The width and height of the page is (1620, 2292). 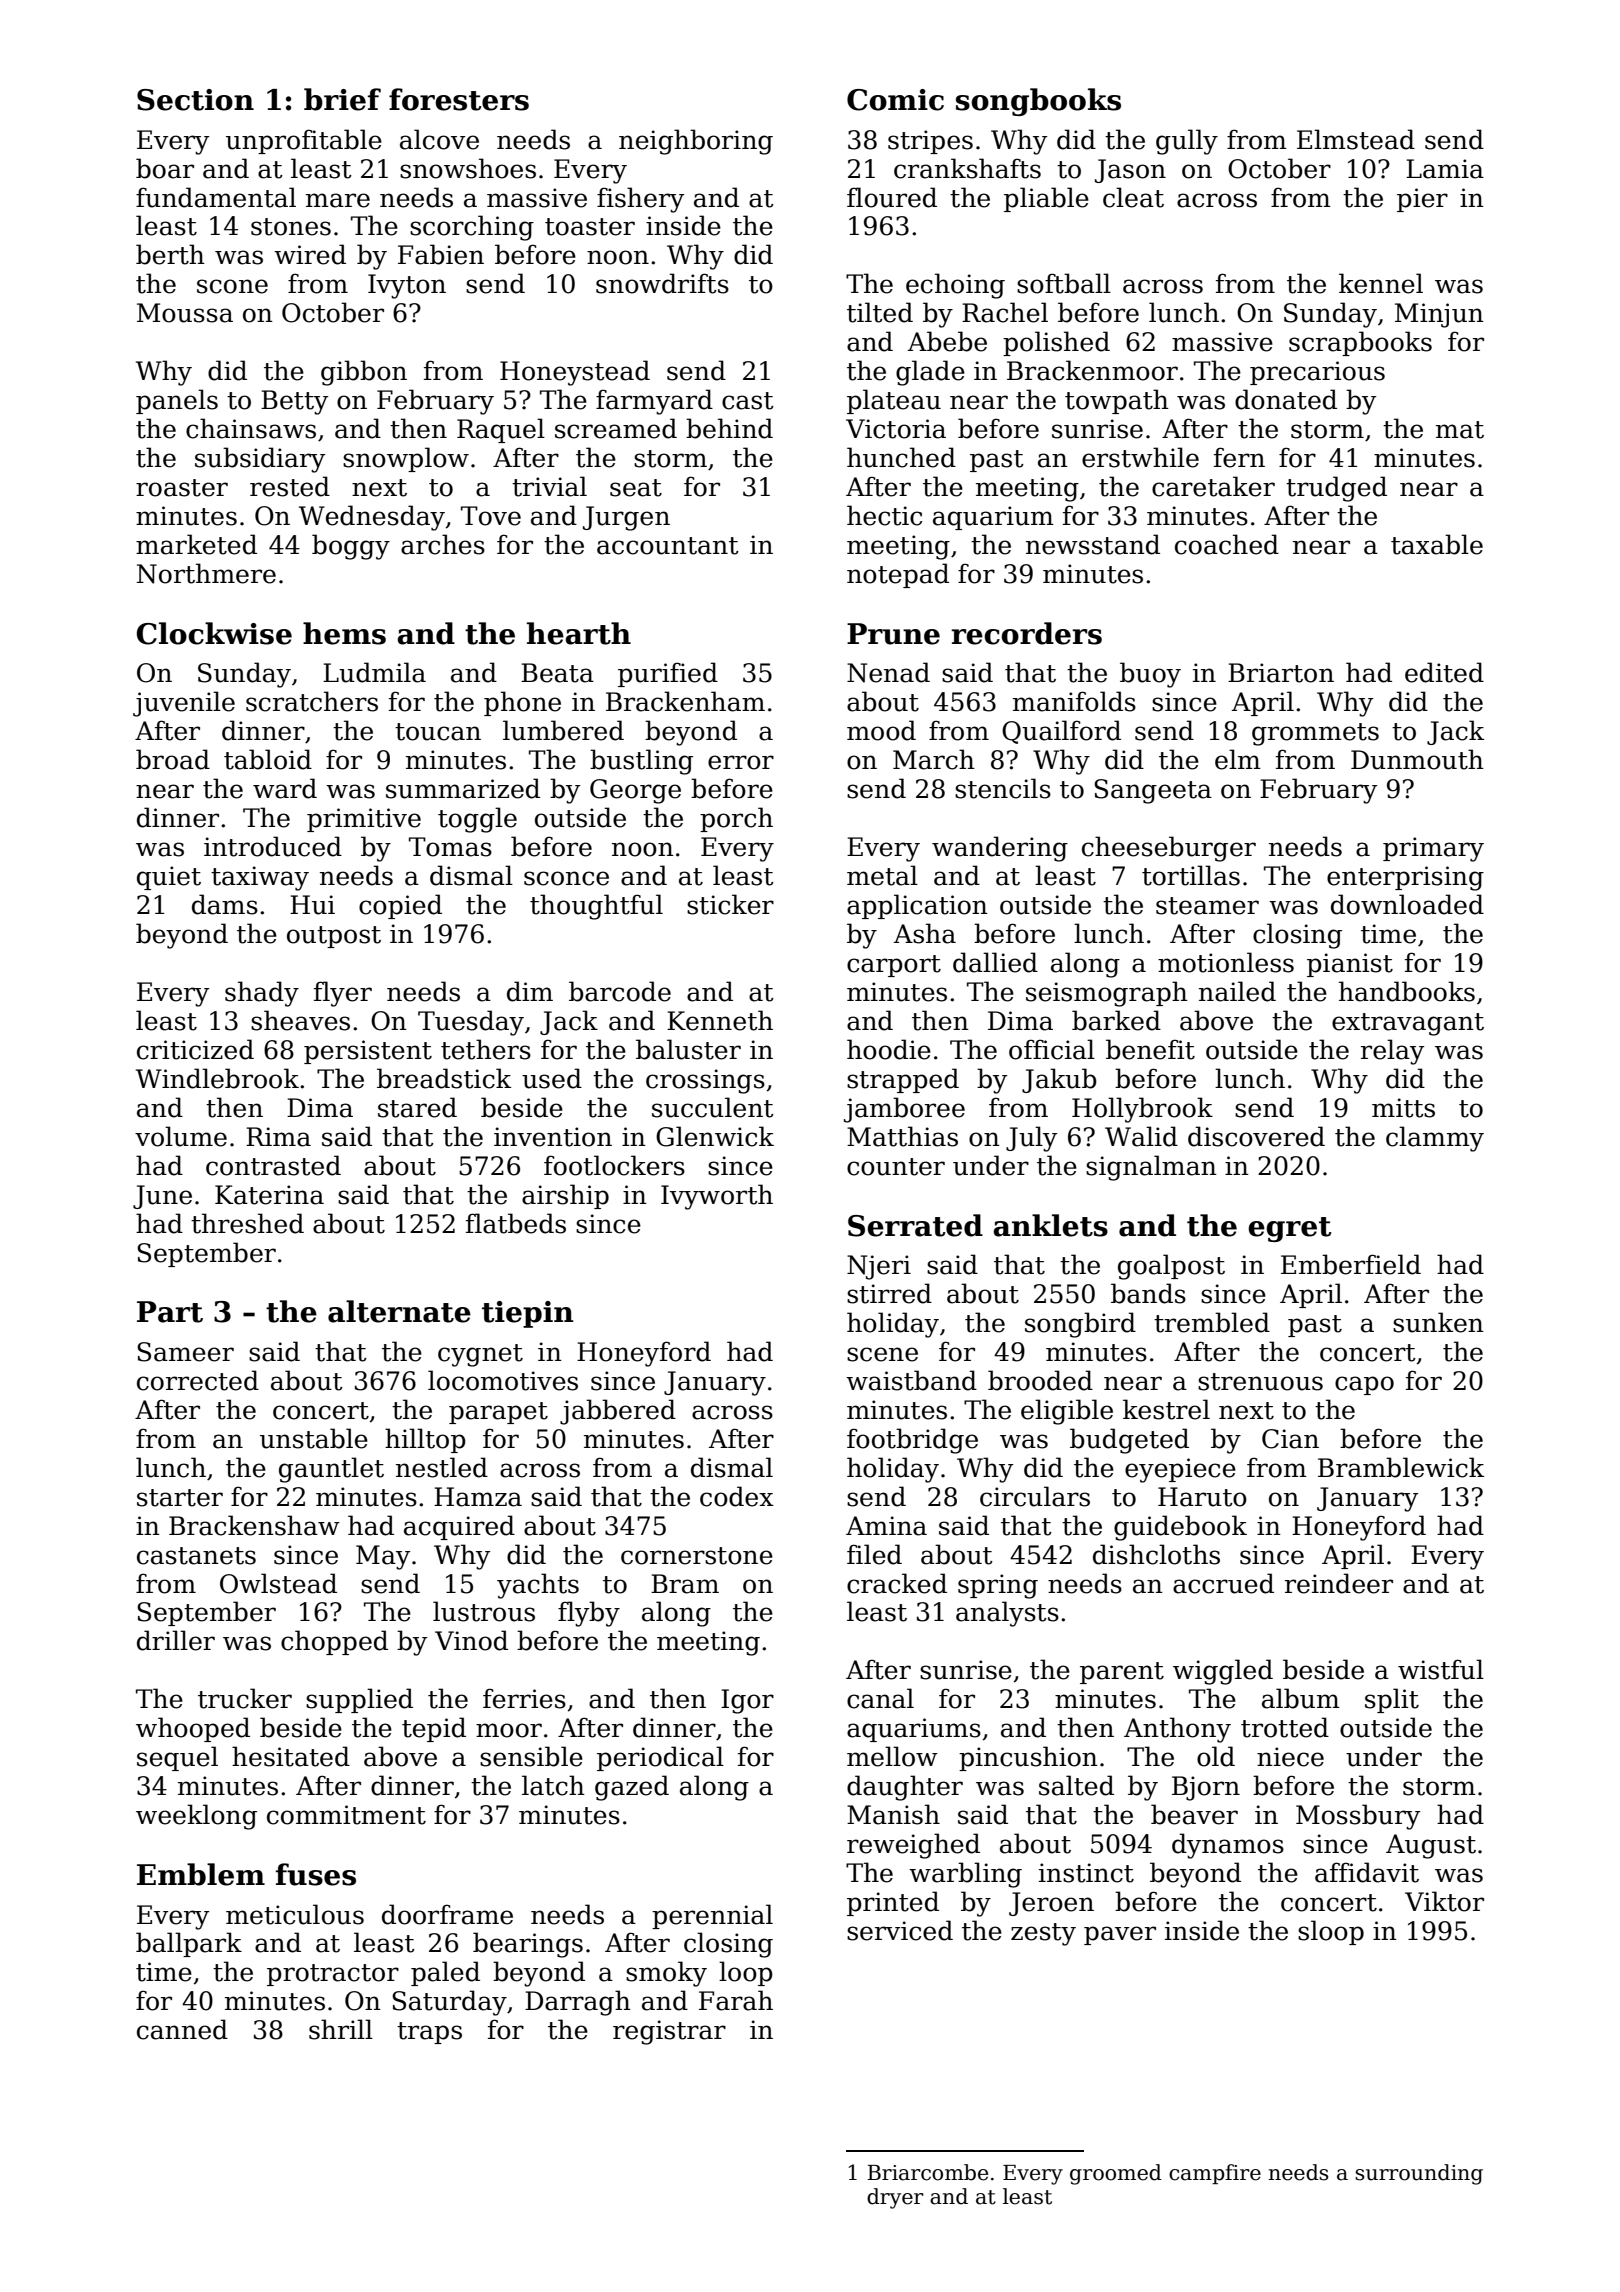 I want to click on Section, so click(x=195, y=100).
